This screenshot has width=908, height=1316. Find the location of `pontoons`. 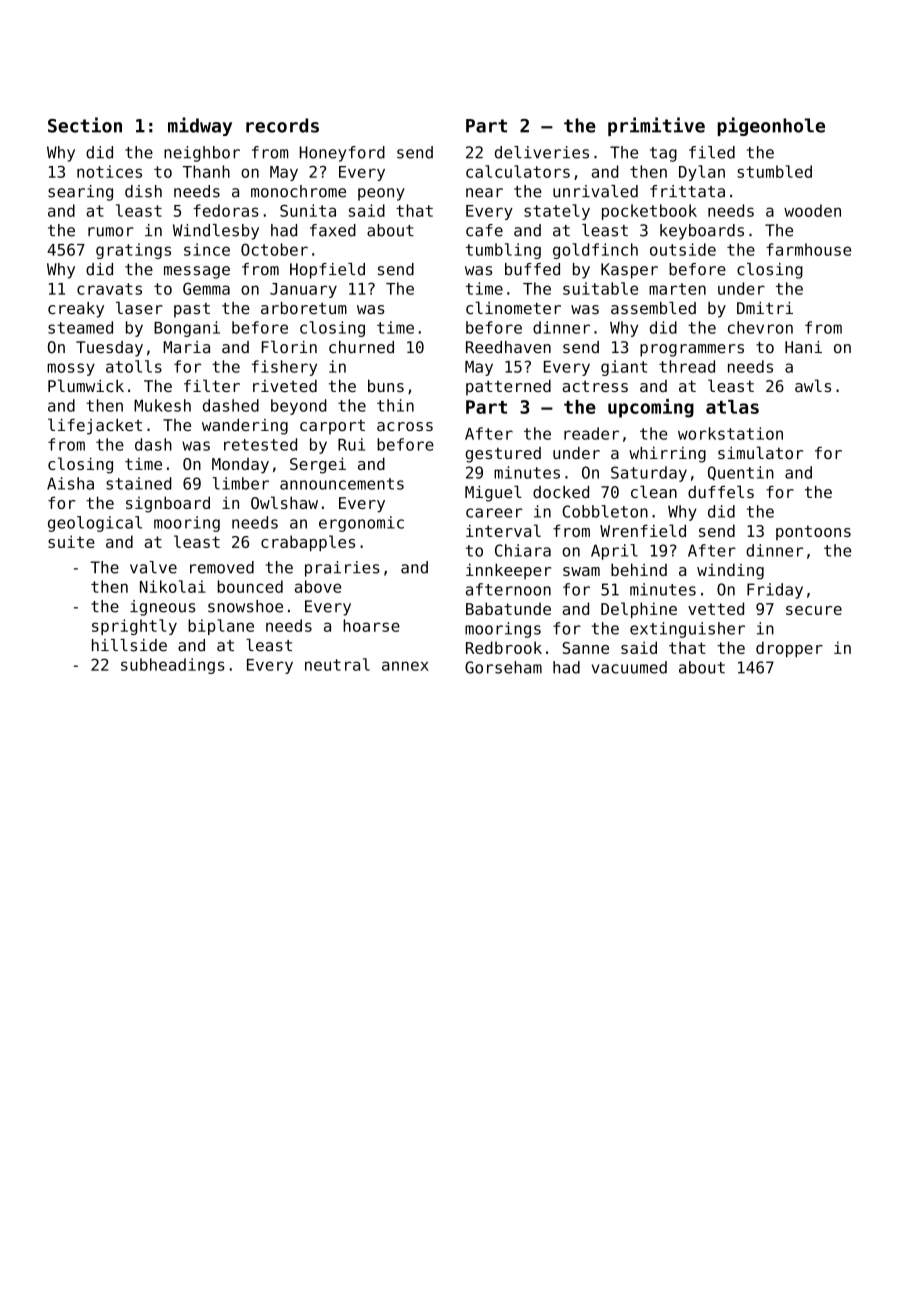

pontoons is located at coordinates (813, 532).
